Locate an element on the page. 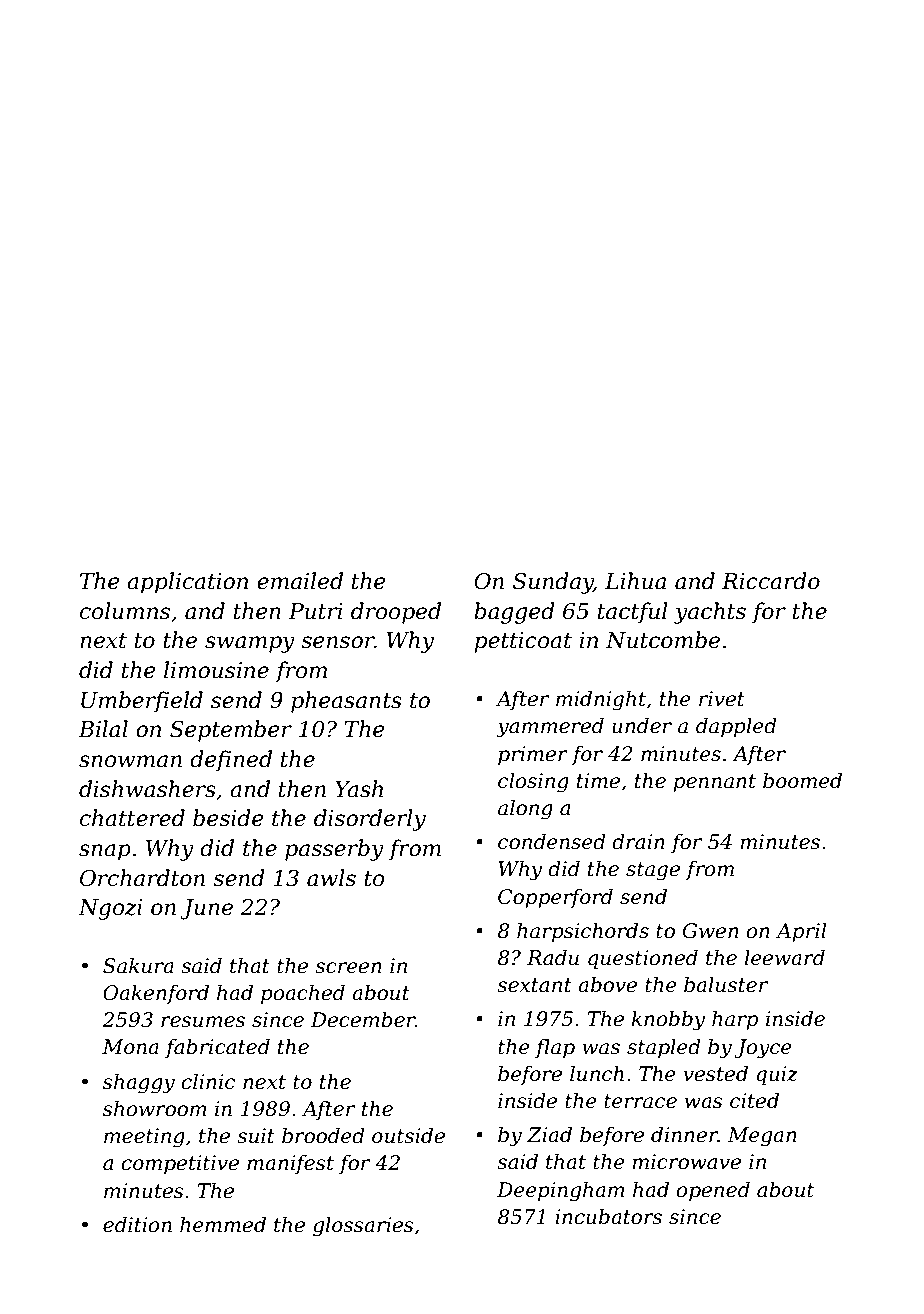 The height and width of the document is (1314, 924). awls is located at coordinates (331, 878).
